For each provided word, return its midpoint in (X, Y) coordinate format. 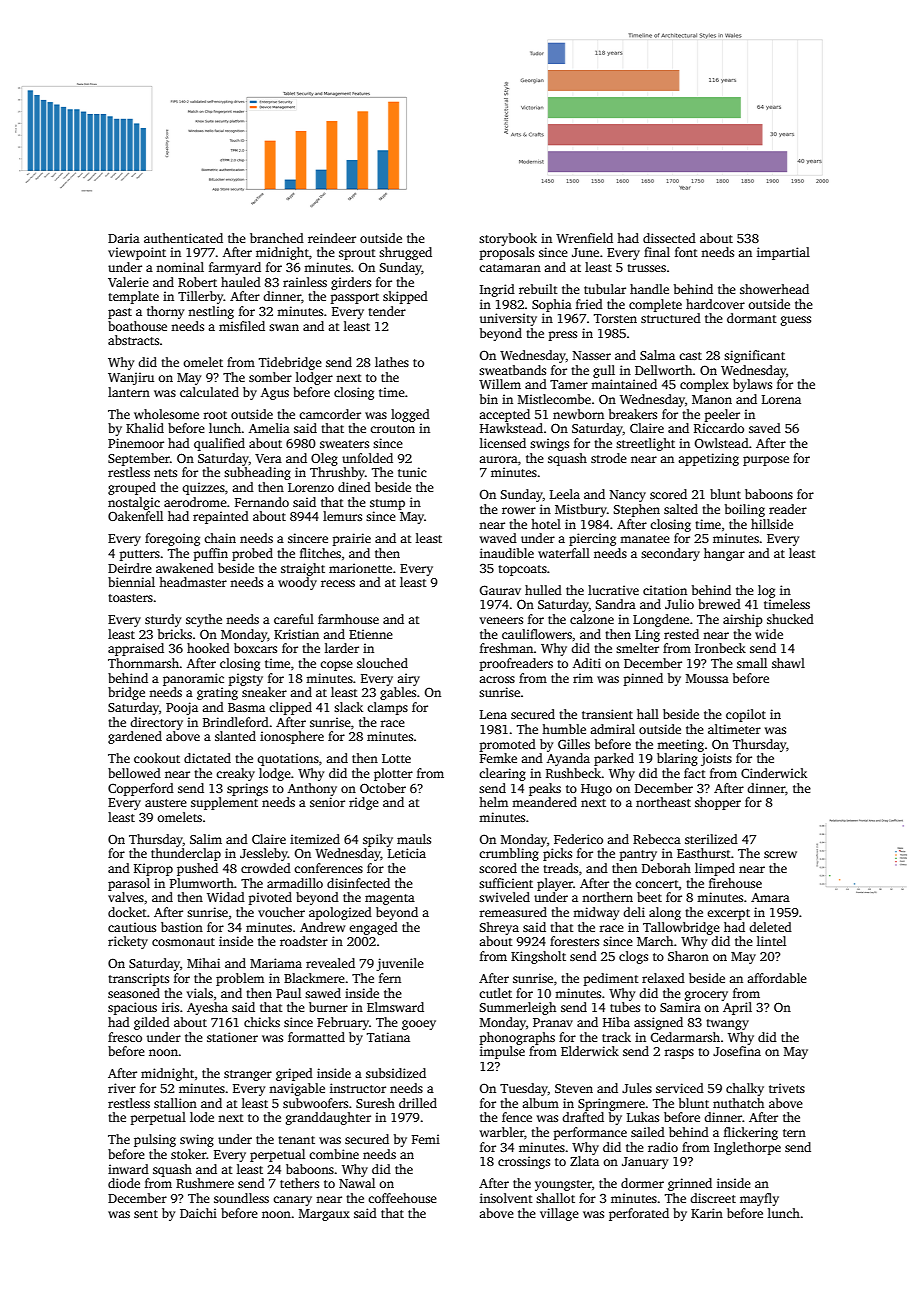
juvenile (400, 964)
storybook (508, 239)
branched (277, 238)
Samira (680, 1007)
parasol (129, 884)
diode (124, 1183)
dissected (669, 238)
